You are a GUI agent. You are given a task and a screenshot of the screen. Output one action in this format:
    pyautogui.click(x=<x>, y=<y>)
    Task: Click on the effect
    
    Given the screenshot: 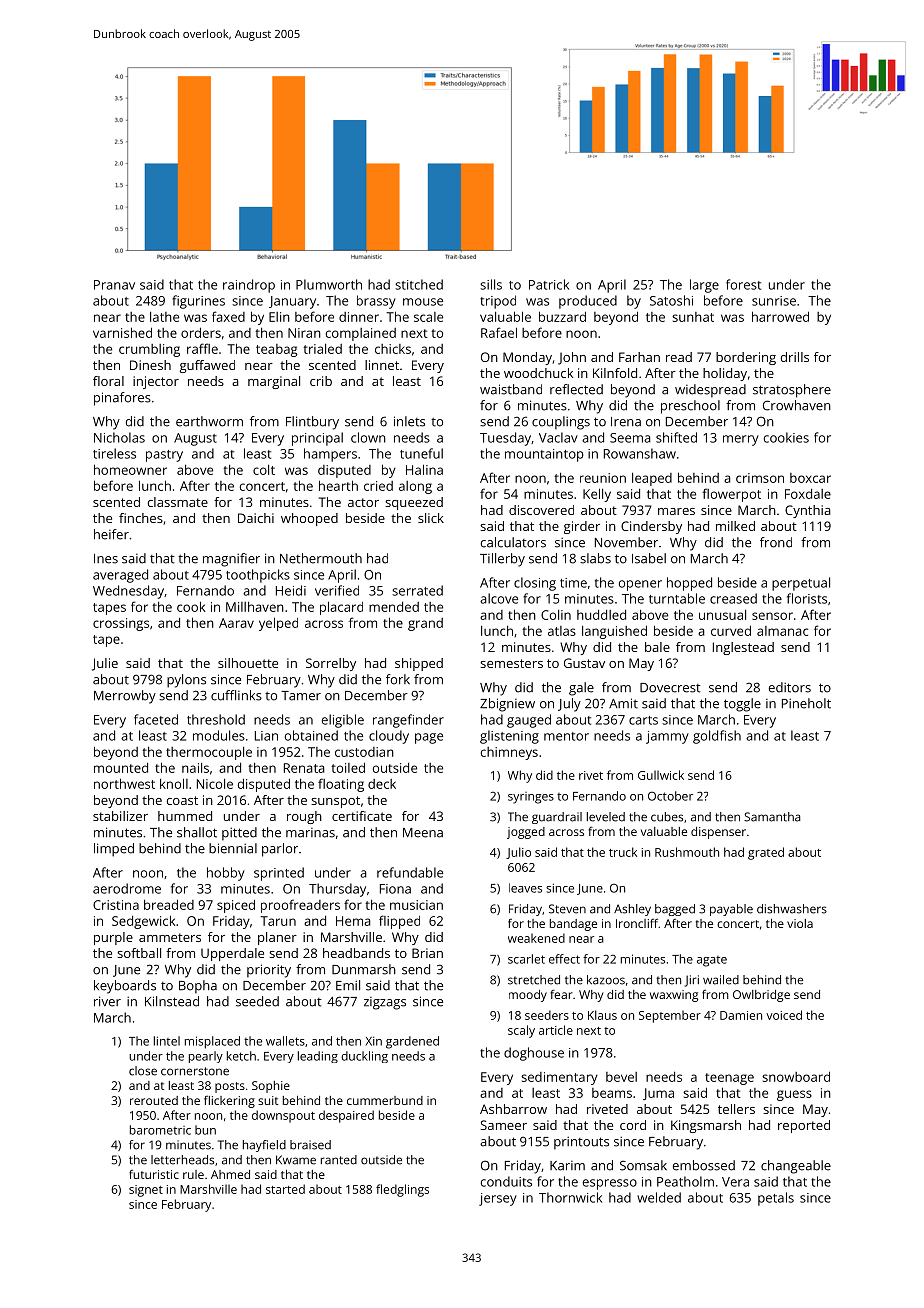 What is the action you would take?
    pyautogui.click(x=564, y=959)
